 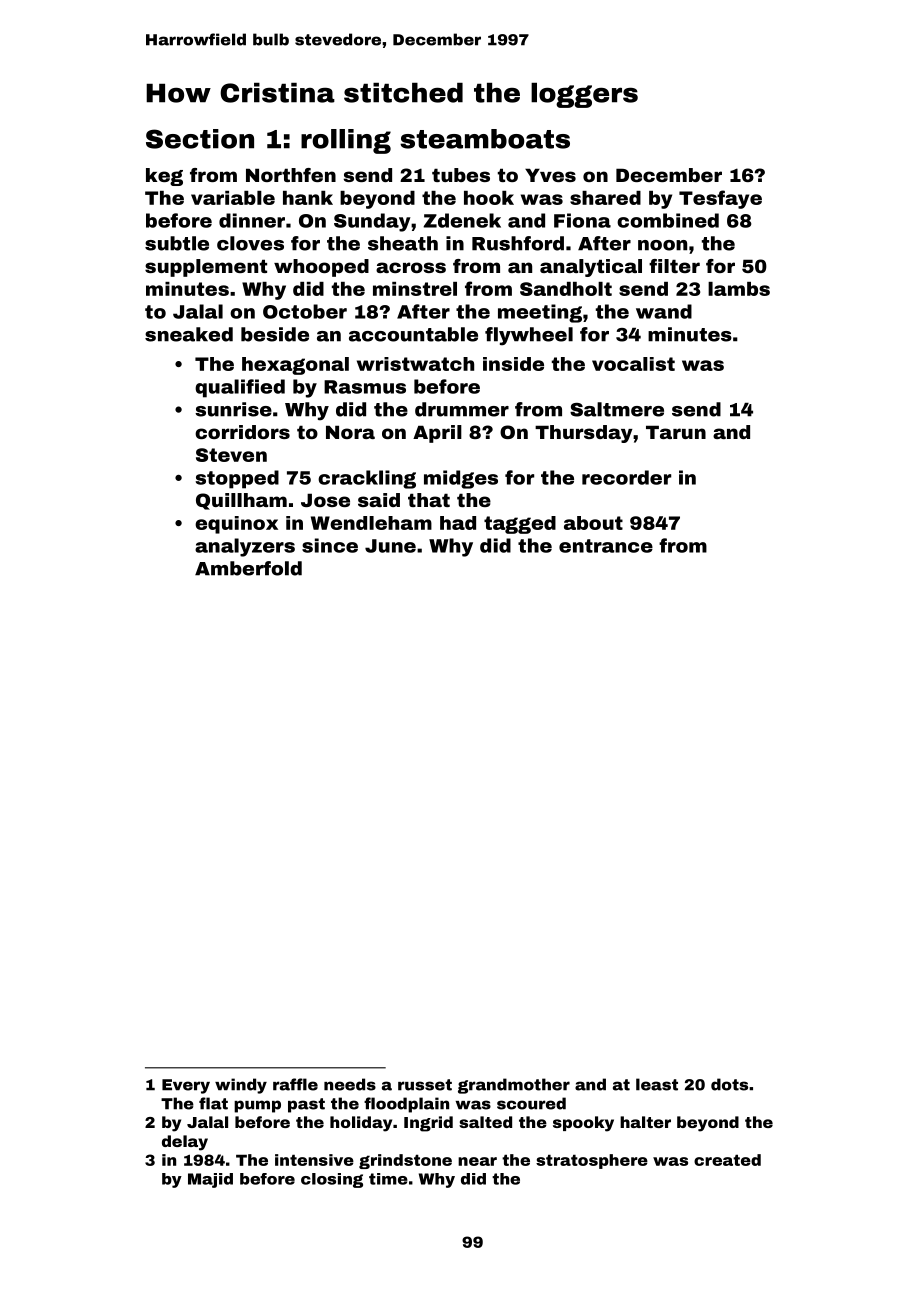 What do you see at coordinates (390, 546) in the screenshot?
I see `June` at bounding box center [390, 546].
